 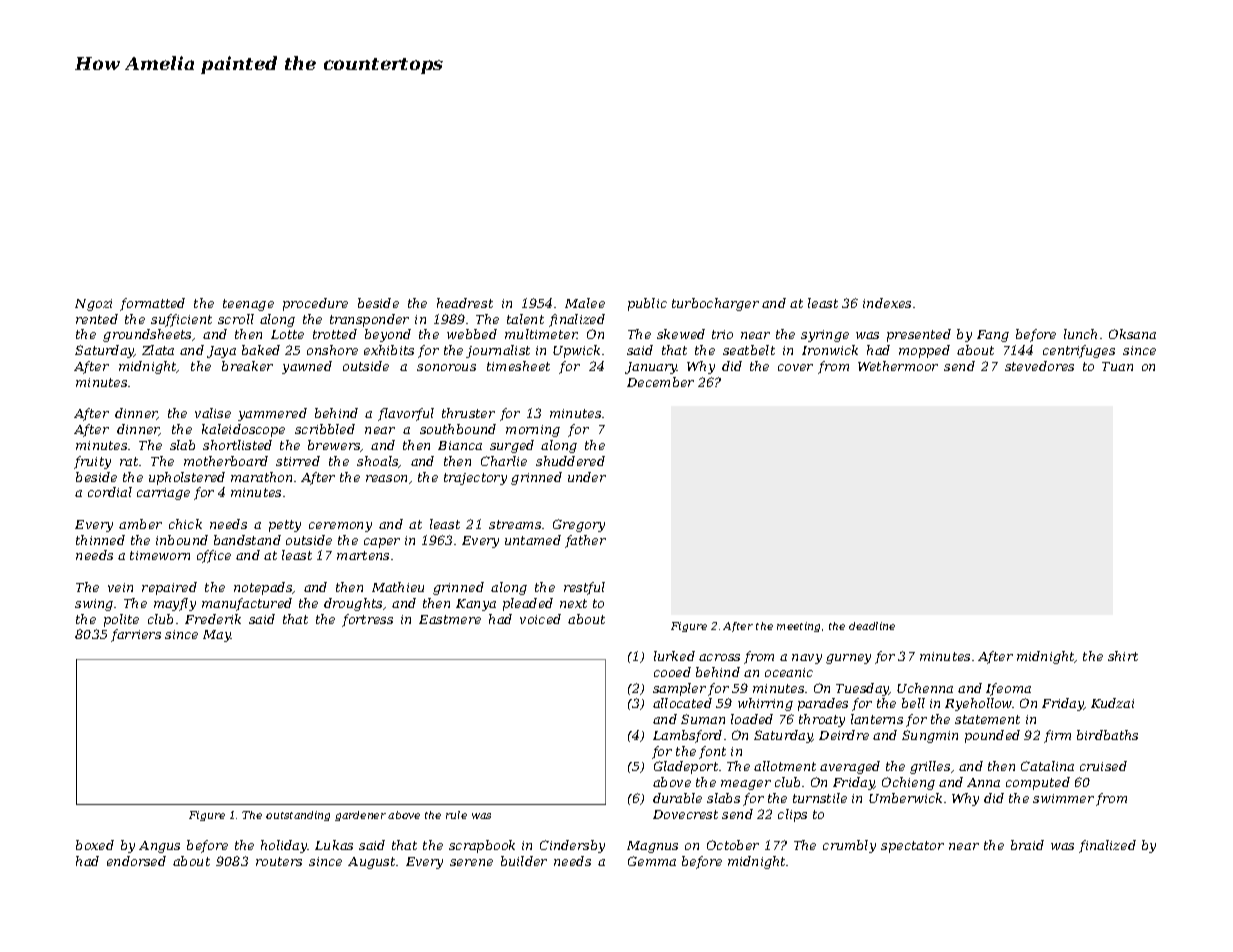 I want to click on Gregory, so click(x=579, y=525).
